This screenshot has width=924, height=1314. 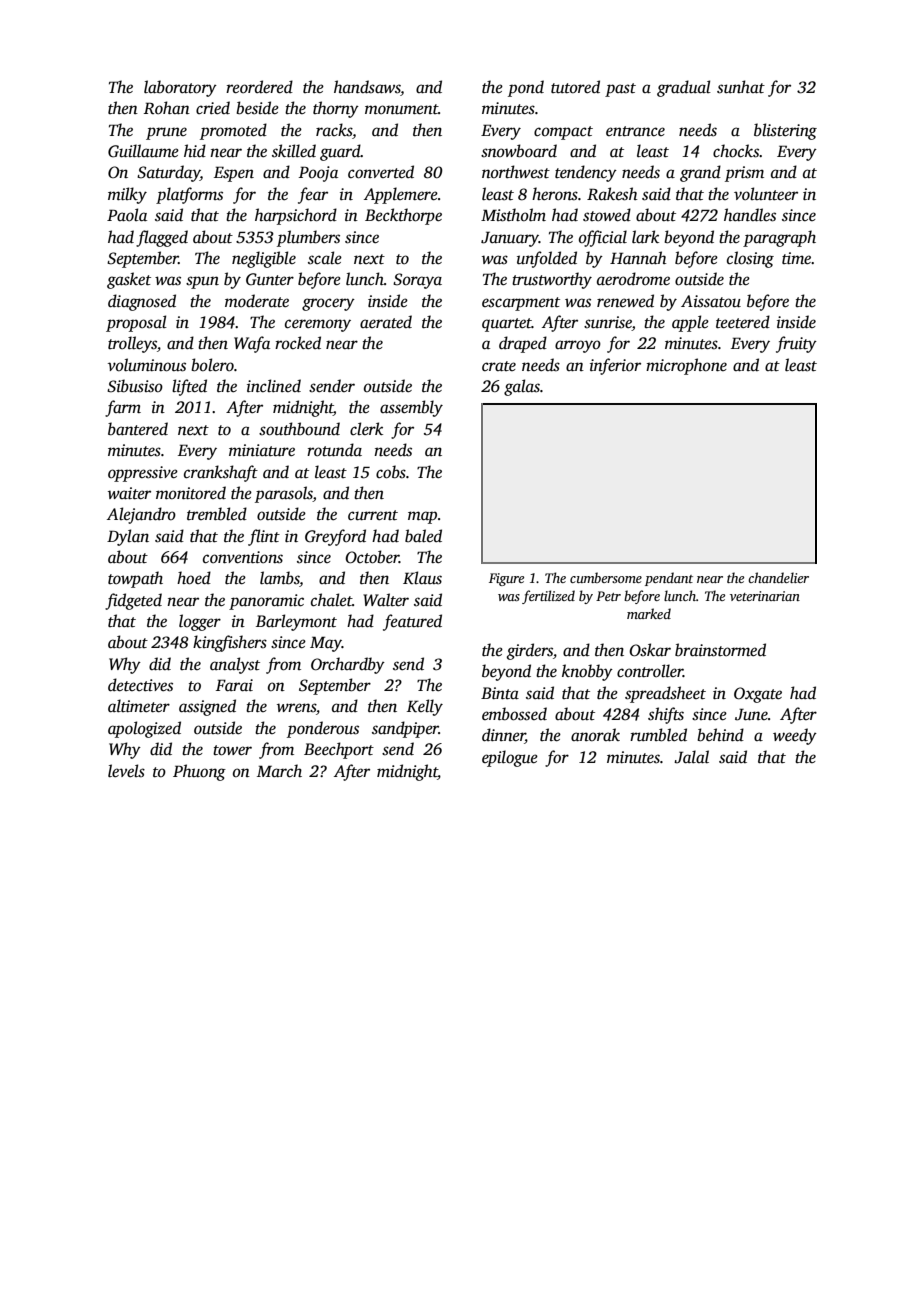 What do you see at coordinates (510, 758) in the screenshot?
I see `epilogue` at bounding box center [510, 758].
